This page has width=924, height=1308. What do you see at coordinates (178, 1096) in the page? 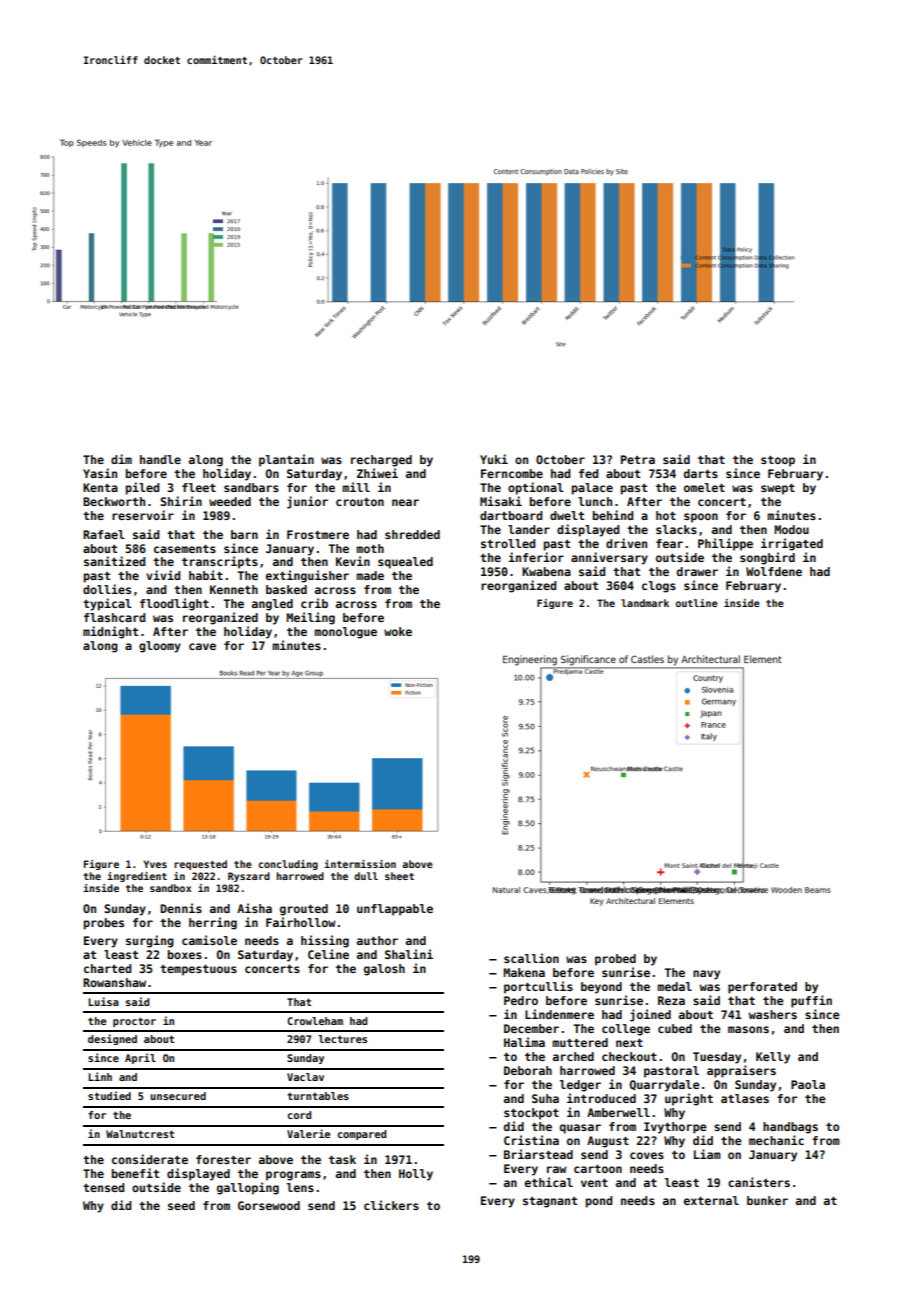
I see `unsecured` at bounding box center [178, 1096].
